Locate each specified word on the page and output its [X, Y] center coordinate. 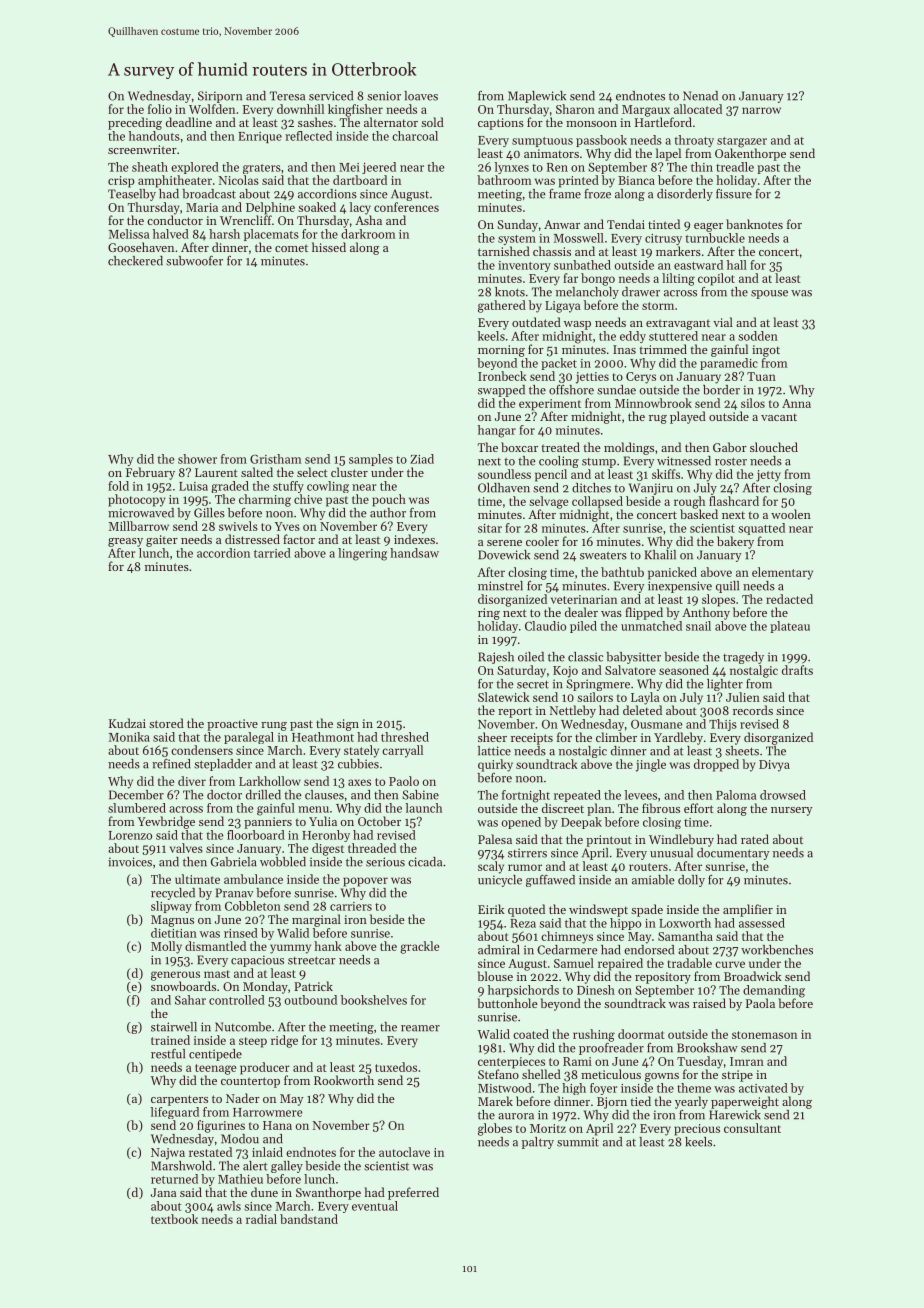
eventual [375, 1206]
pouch [389, 500]
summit [578, 1142]
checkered [135, 261]
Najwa [168, 1154]
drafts [797, 670]
